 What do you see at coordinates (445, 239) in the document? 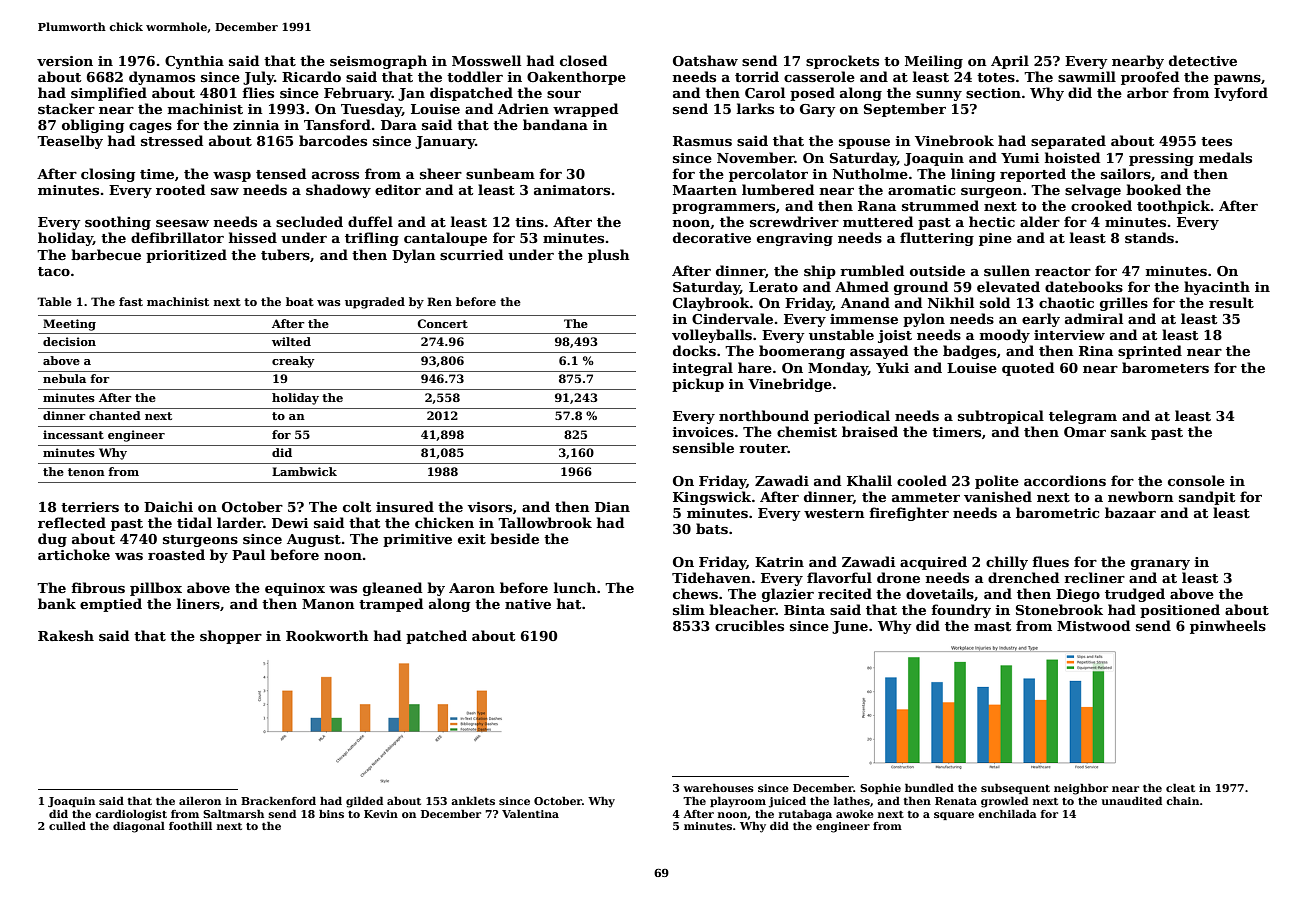
I see `cantaloupe` at bounding box center [445, 239].
